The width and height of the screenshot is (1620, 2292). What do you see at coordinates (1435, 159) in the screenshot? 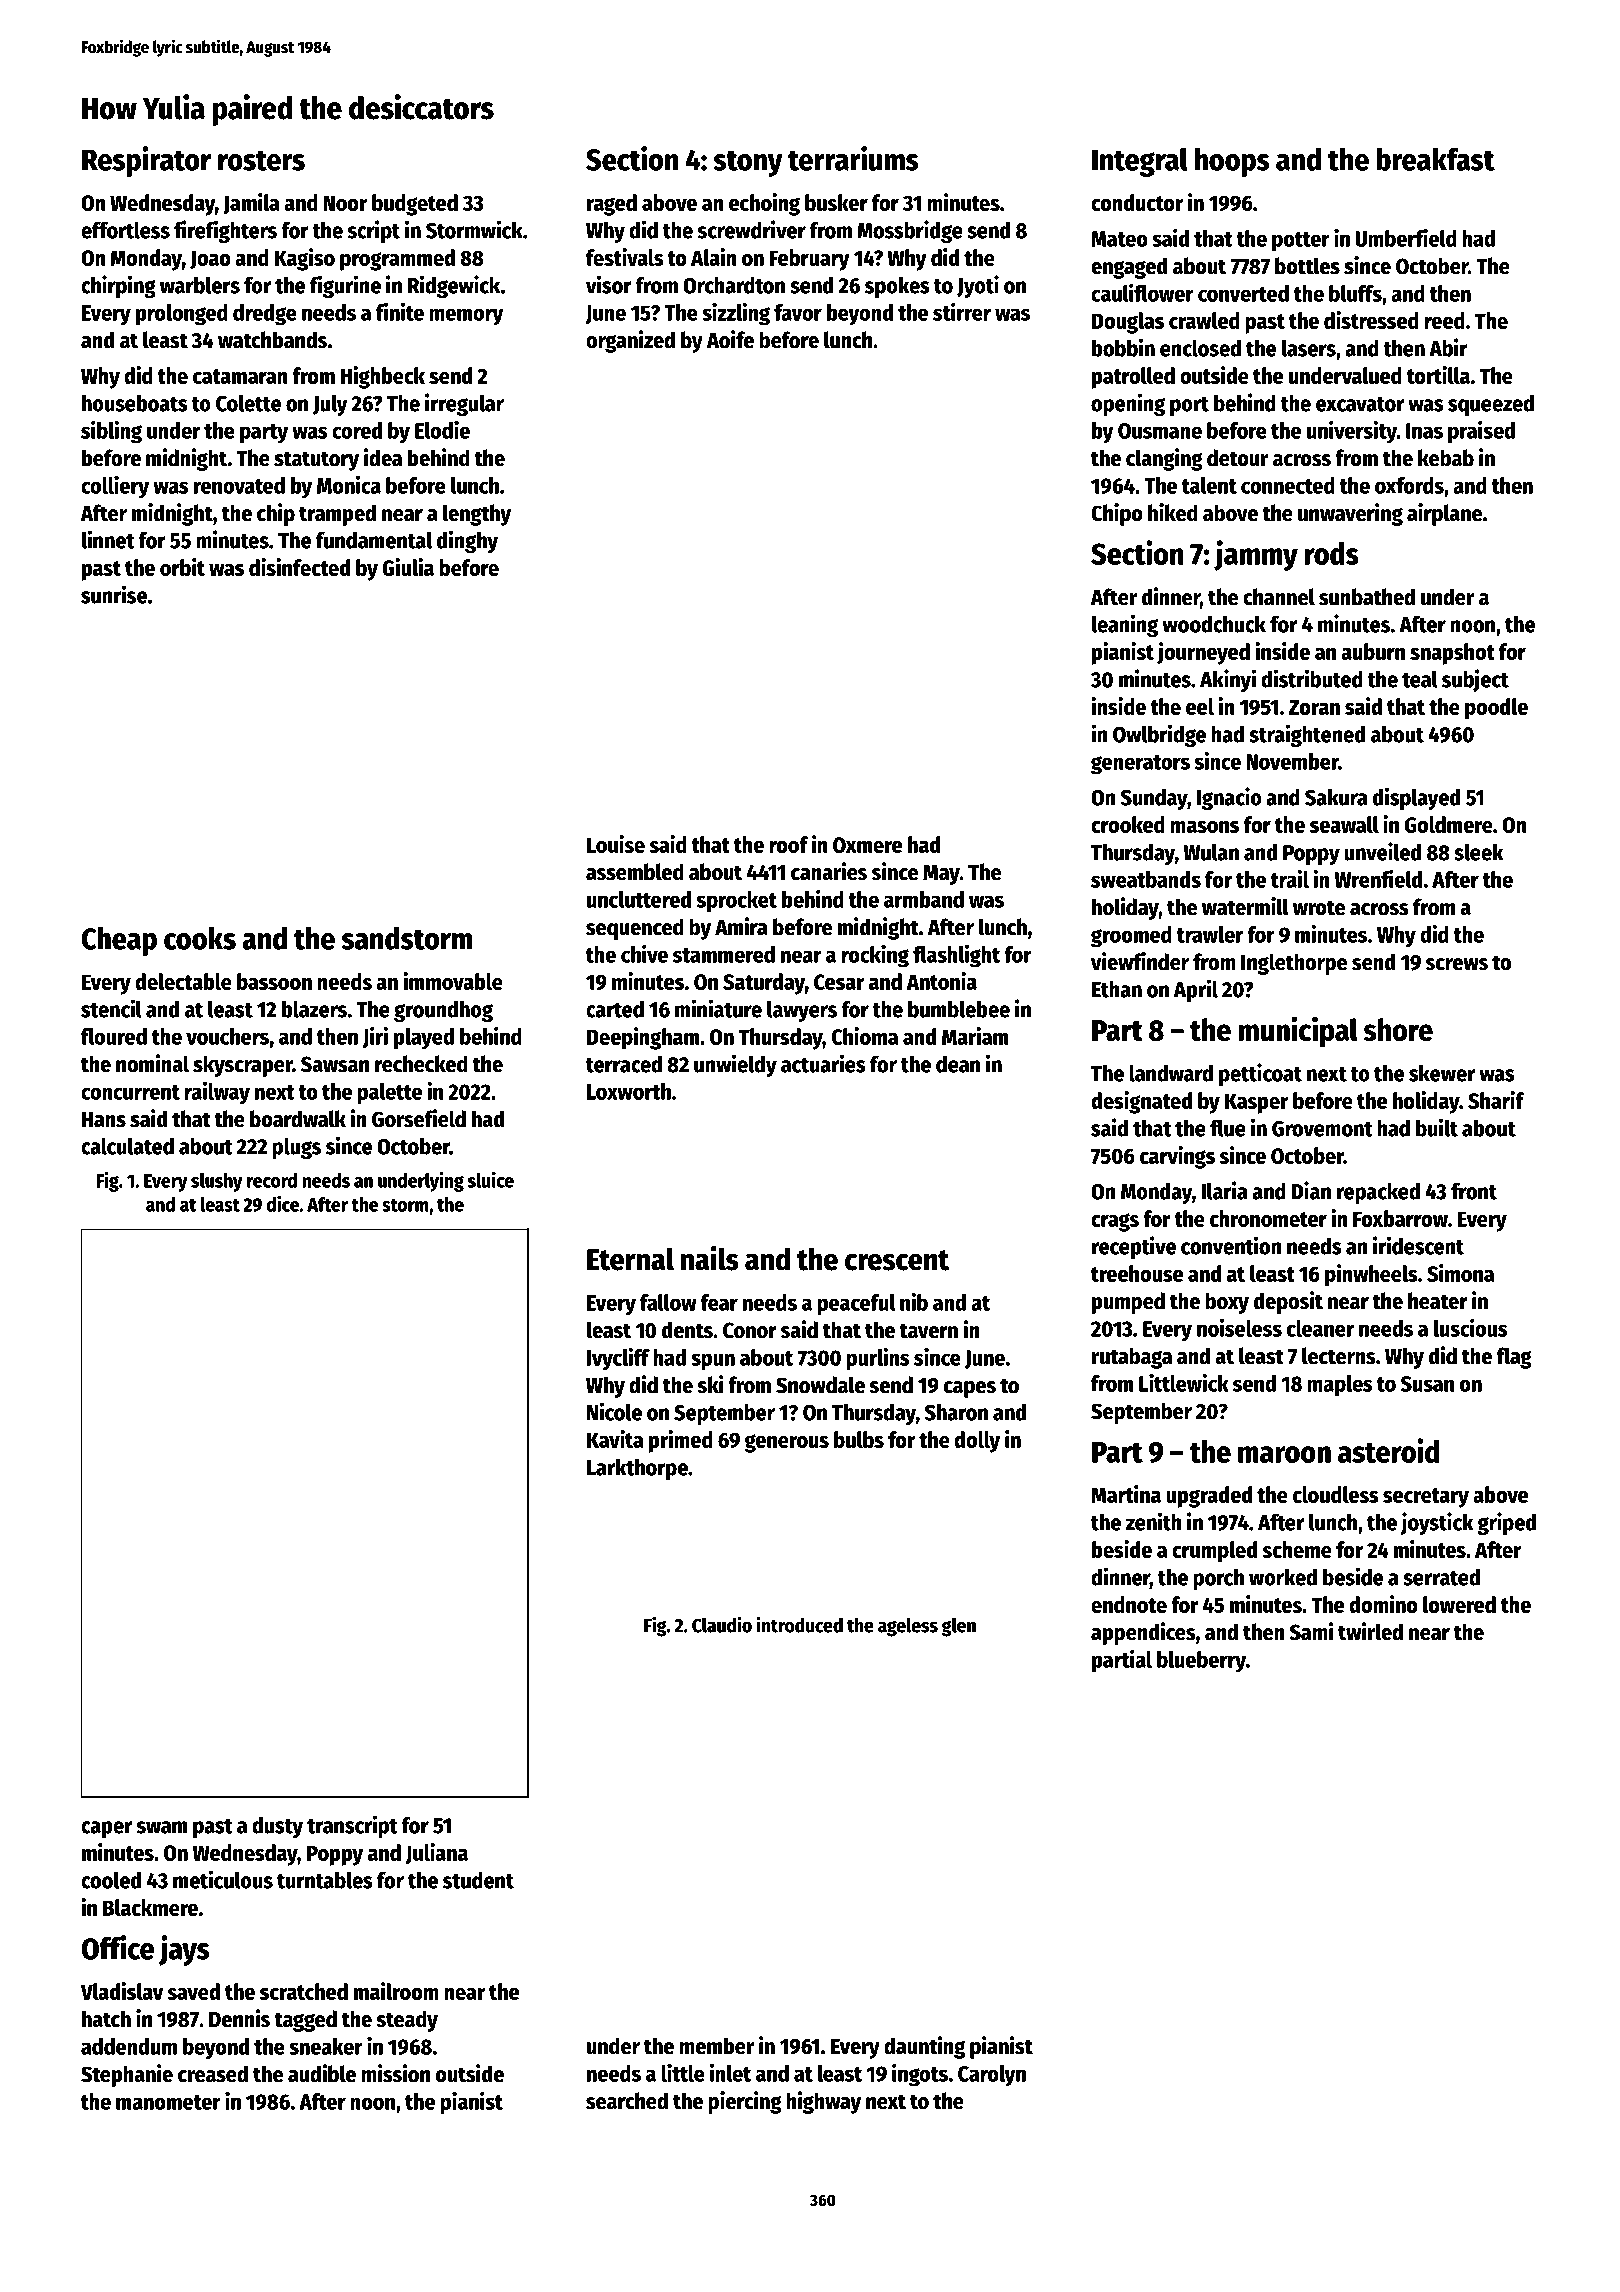
I see `breakfast` at bounding box center [1435, 159].
